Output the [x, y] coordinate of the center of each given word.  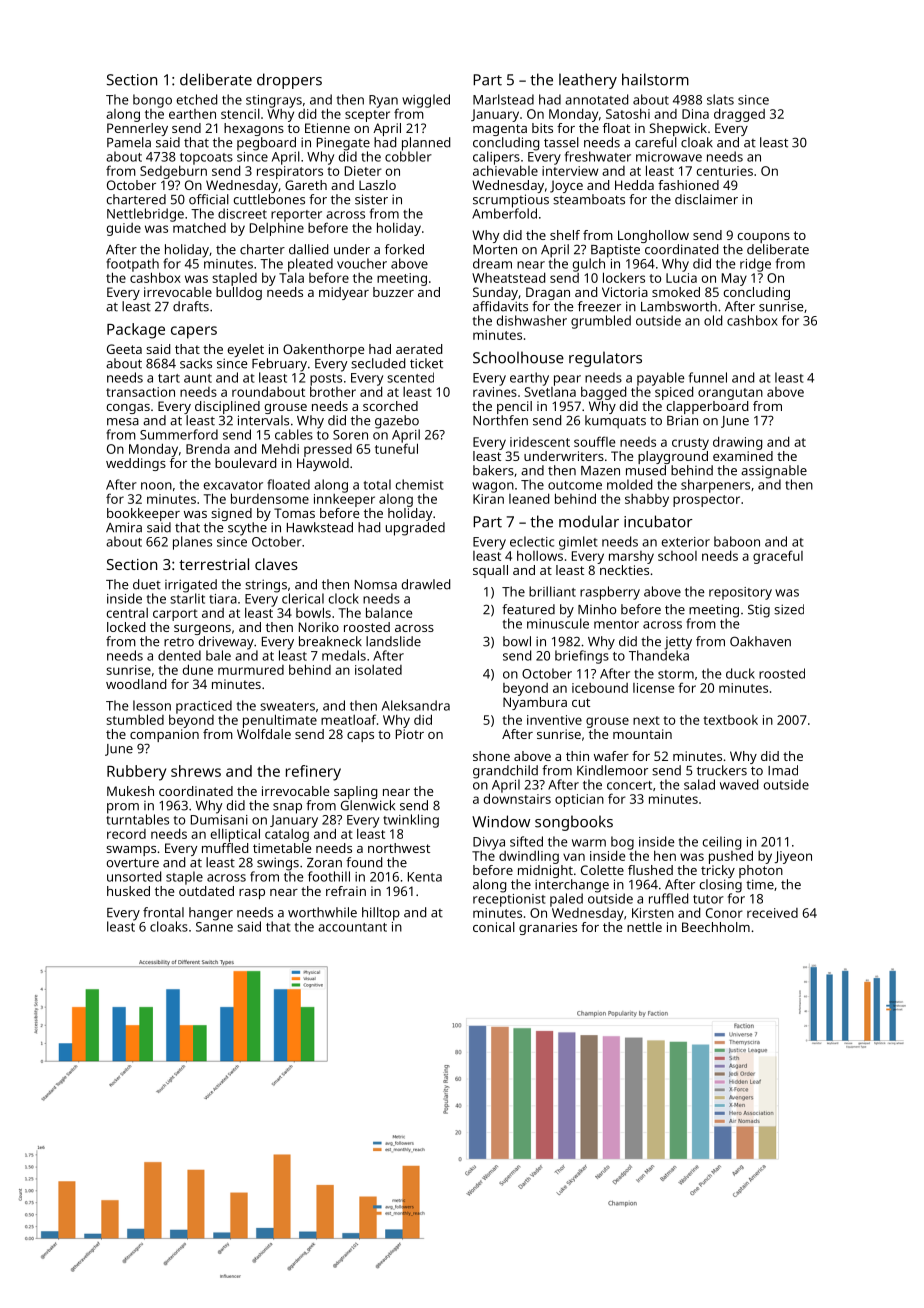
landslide [393, 641]
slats [720, 99]
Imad [783, 770]
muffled [225, 848]
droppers [289, 81]
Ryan [383, 101]
